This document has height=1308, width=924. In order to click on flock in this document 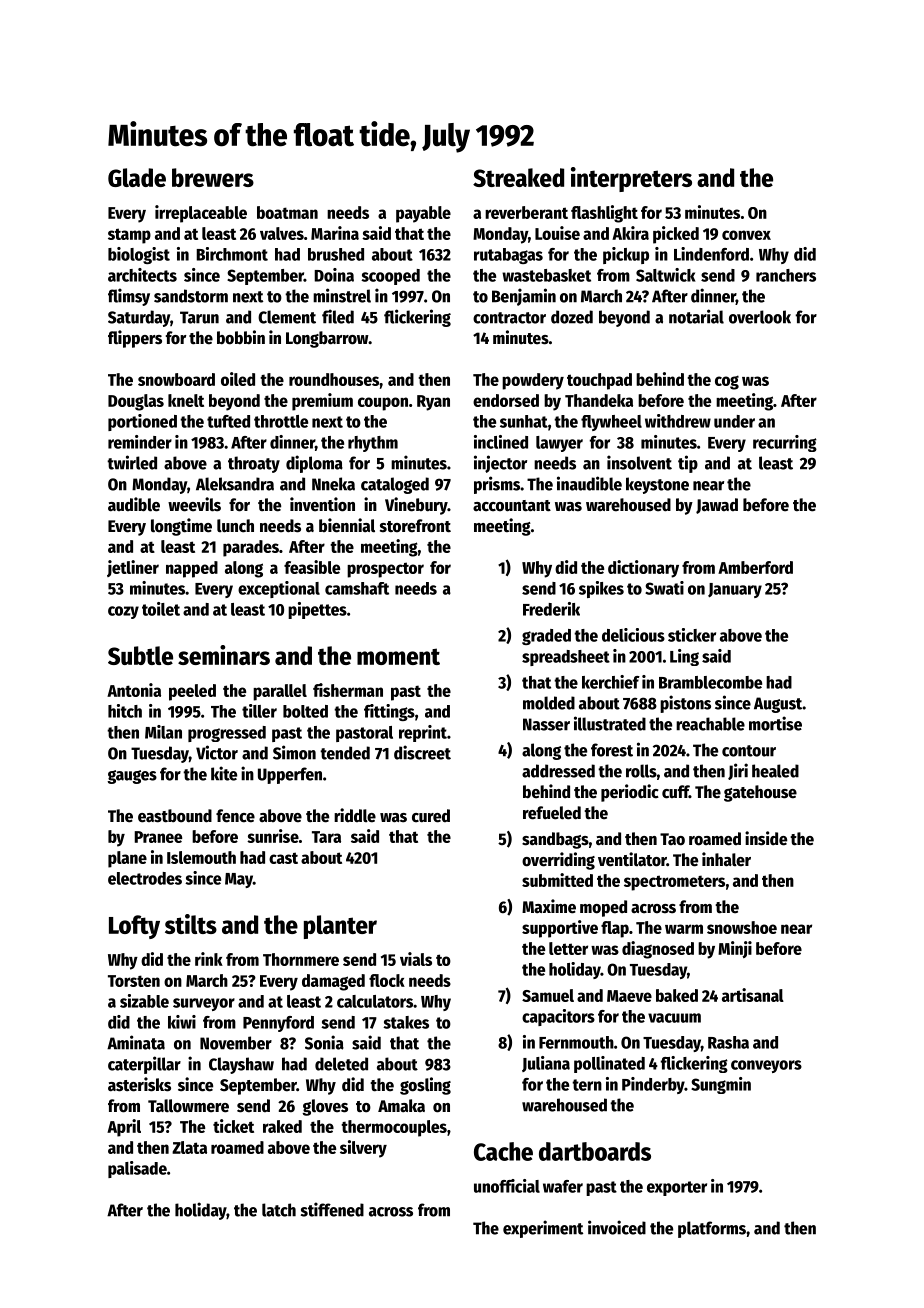, I will do `click(387, 980)`.
